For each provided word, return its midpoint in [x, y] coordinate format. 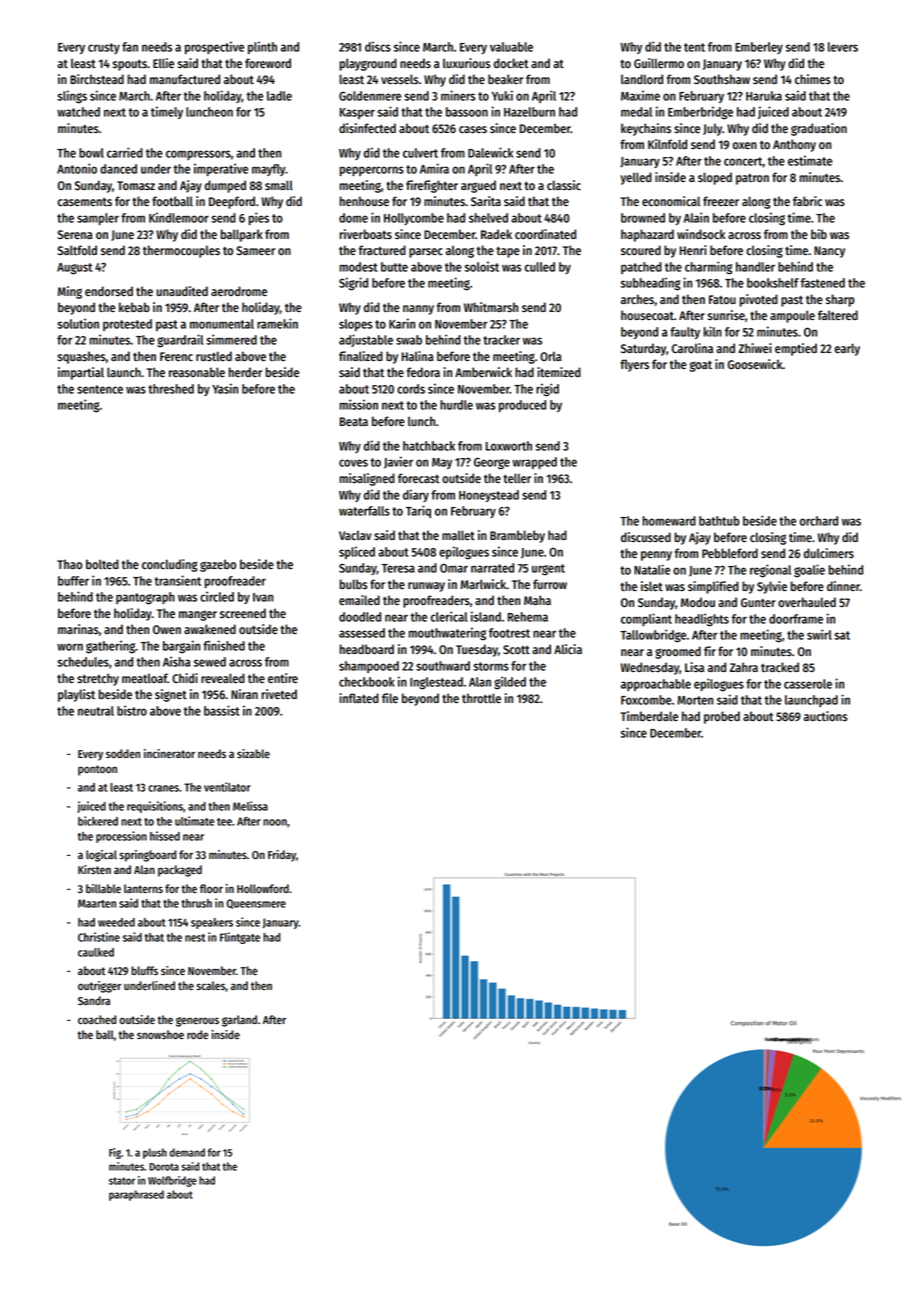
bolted [102, 564]
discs [378, 46]
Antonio [77, 168]
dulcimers [829, 553]
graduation [819, 129]
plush [155, 1153]
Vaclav [355, 535]
